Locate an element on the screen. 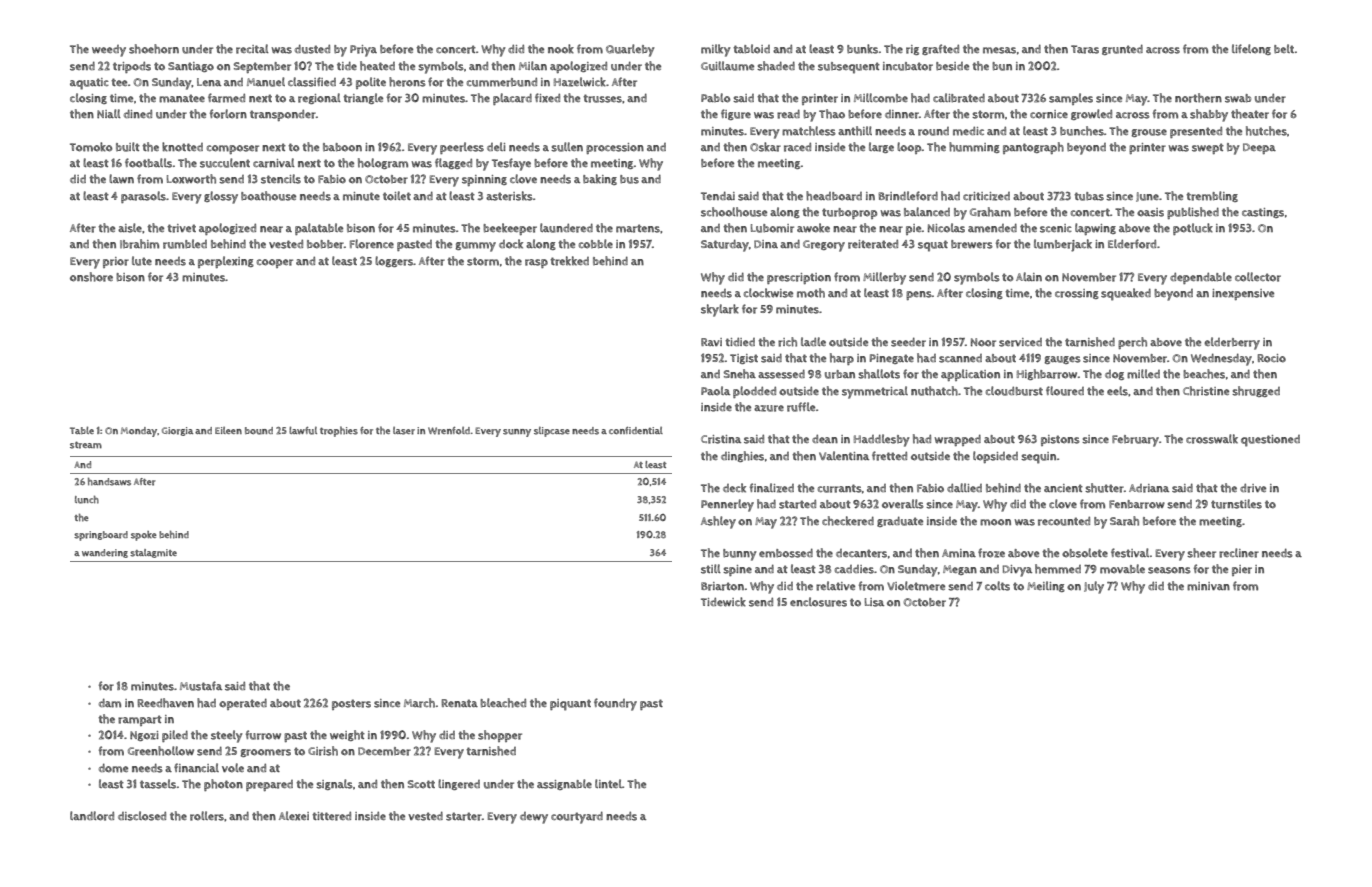 This screenshot has height=887, width=1372. checkered is located at coordinates (848, 521).
